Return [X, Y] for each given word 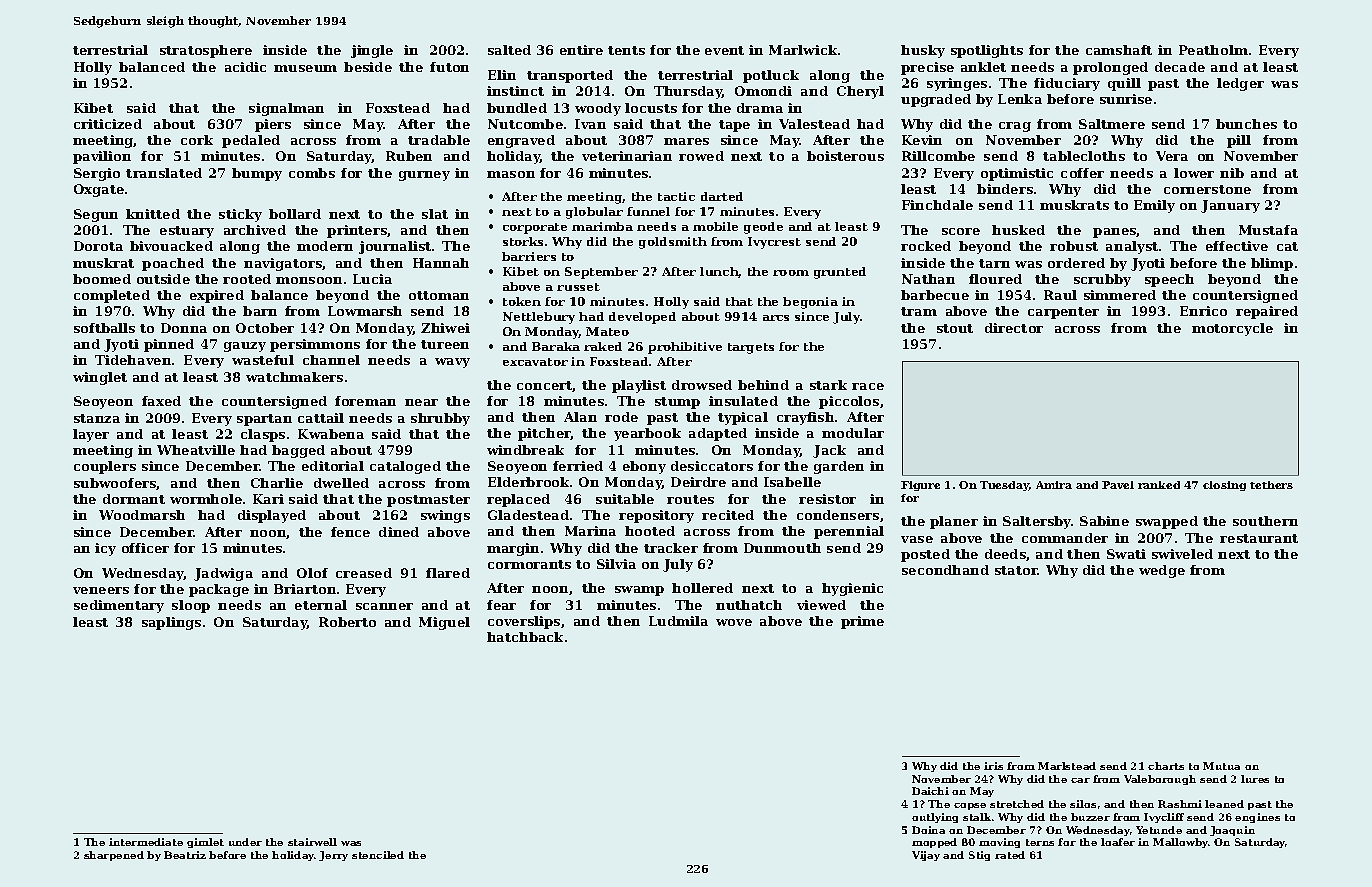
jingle [372, 51]
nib [1232, 173]
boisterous [845, 156]
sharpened [114, 856]
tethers [1271, 485]
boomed [102, 279]
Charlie [277, 483]
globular [594, 213]
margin [513, 549]
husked [1018, 230]
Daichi [930, 791]
